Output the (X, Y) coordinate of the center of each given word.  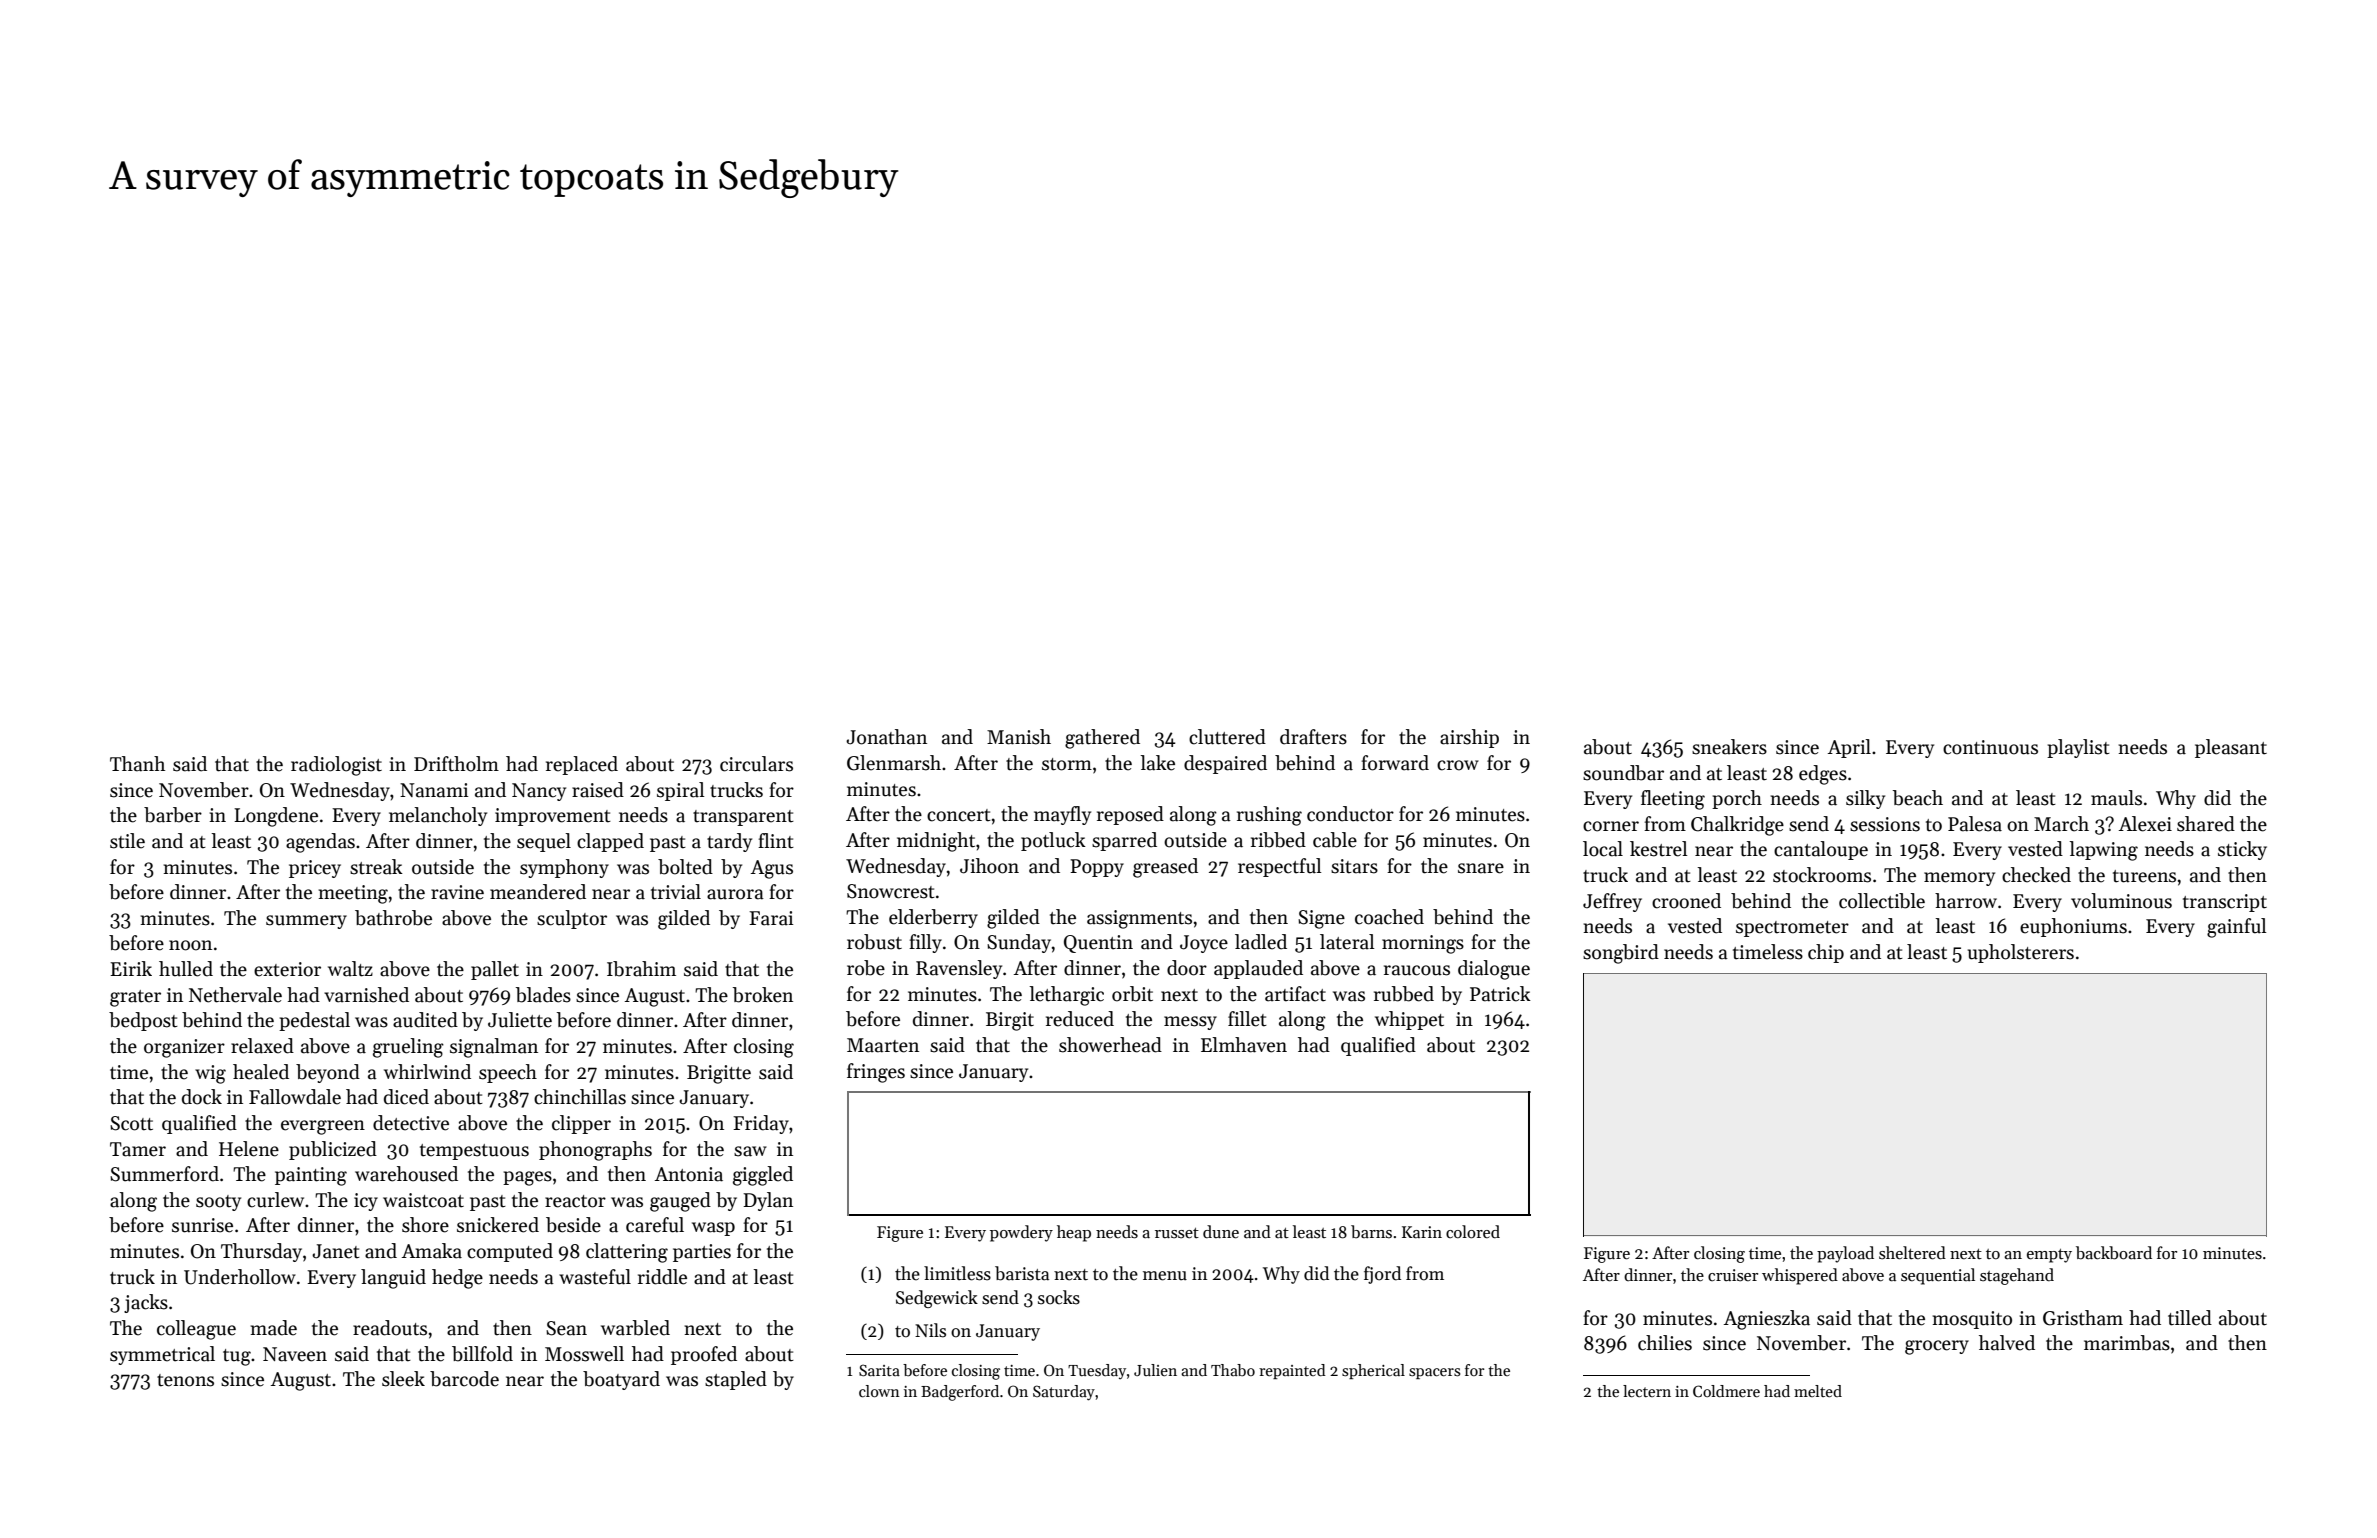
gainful (2236, 928)
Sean (566, 1328)
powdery (1021, 1233)
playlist (2078, 748)
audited (425, 1020)
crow (1458, 765)
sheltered (1912, 1253)
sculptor (572, 919)
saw (750, 1151)
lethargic (1066, 996)
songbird (1621, 954)
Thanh (137, 764)
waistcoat (423, 1200)
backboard (2114, 1253)
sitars (1354, 866)
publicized (333, 1150)
